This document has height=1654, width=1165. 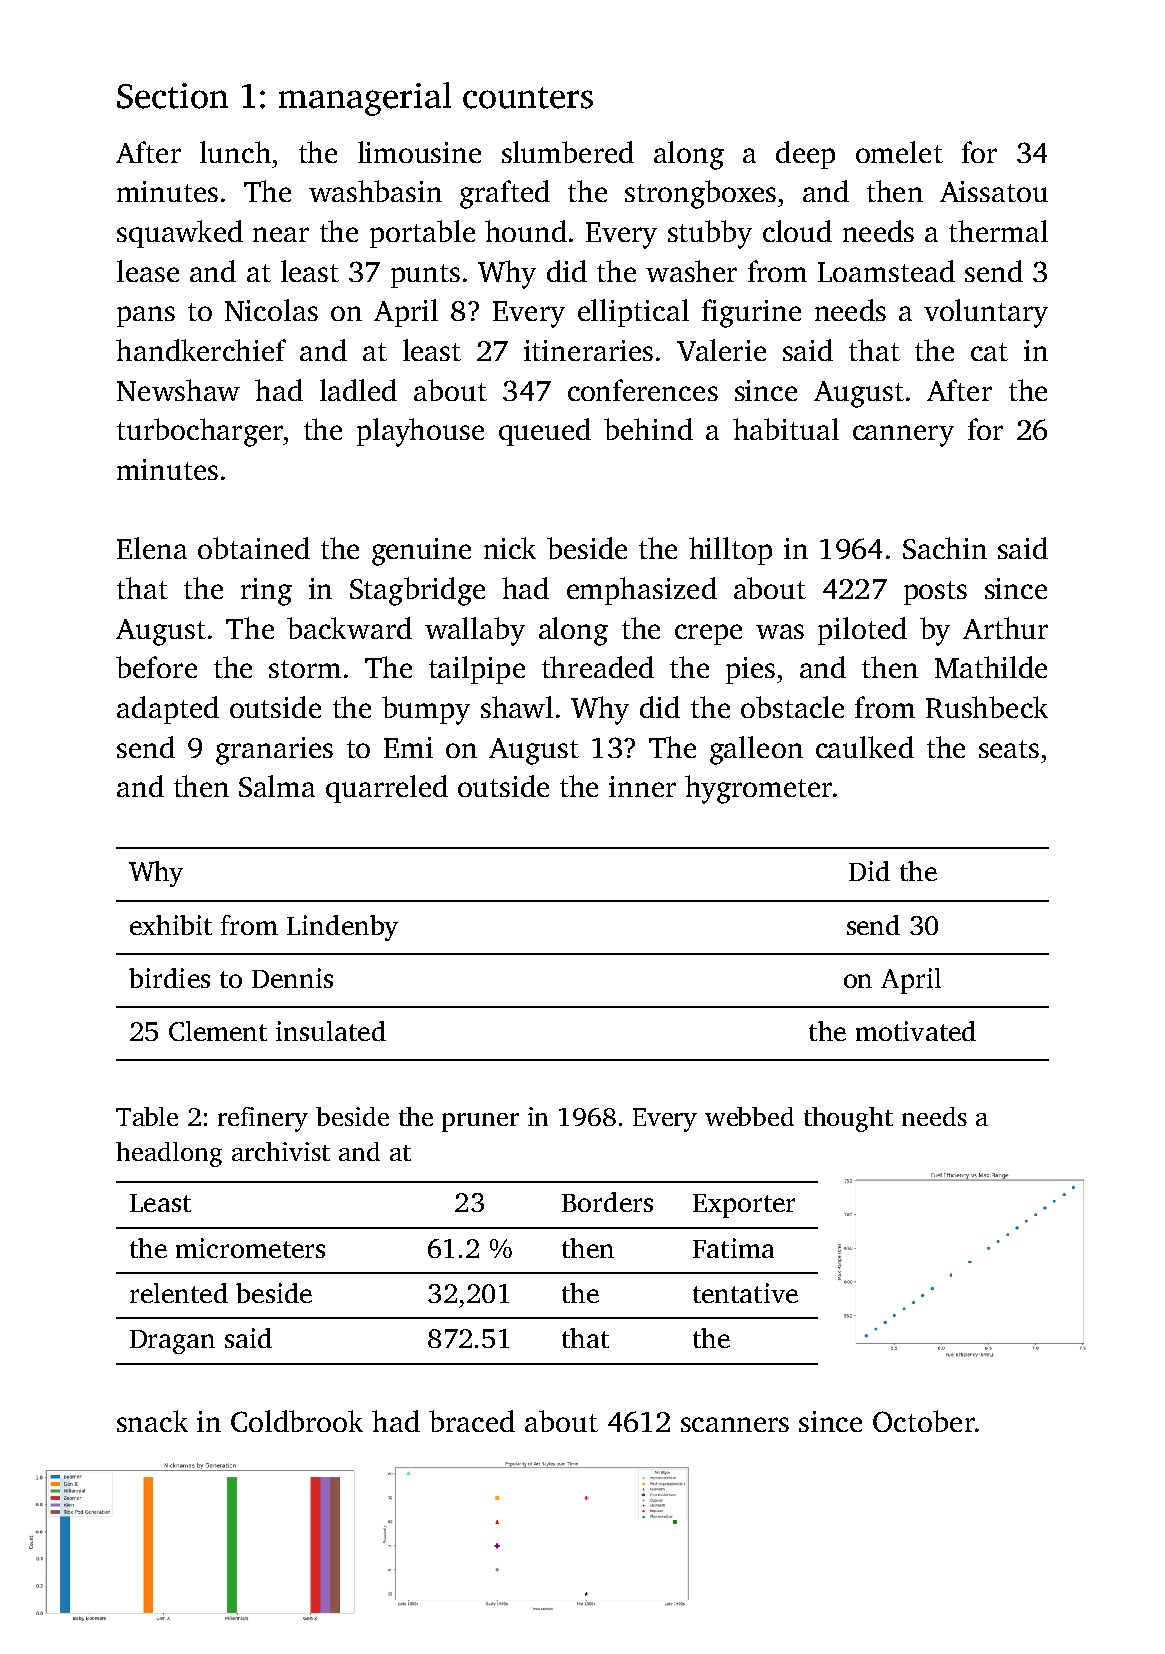 What do you see at coordinates (297, 1421) in the document?
I see `Coldbrook` at bounding box center [297, 1421].
